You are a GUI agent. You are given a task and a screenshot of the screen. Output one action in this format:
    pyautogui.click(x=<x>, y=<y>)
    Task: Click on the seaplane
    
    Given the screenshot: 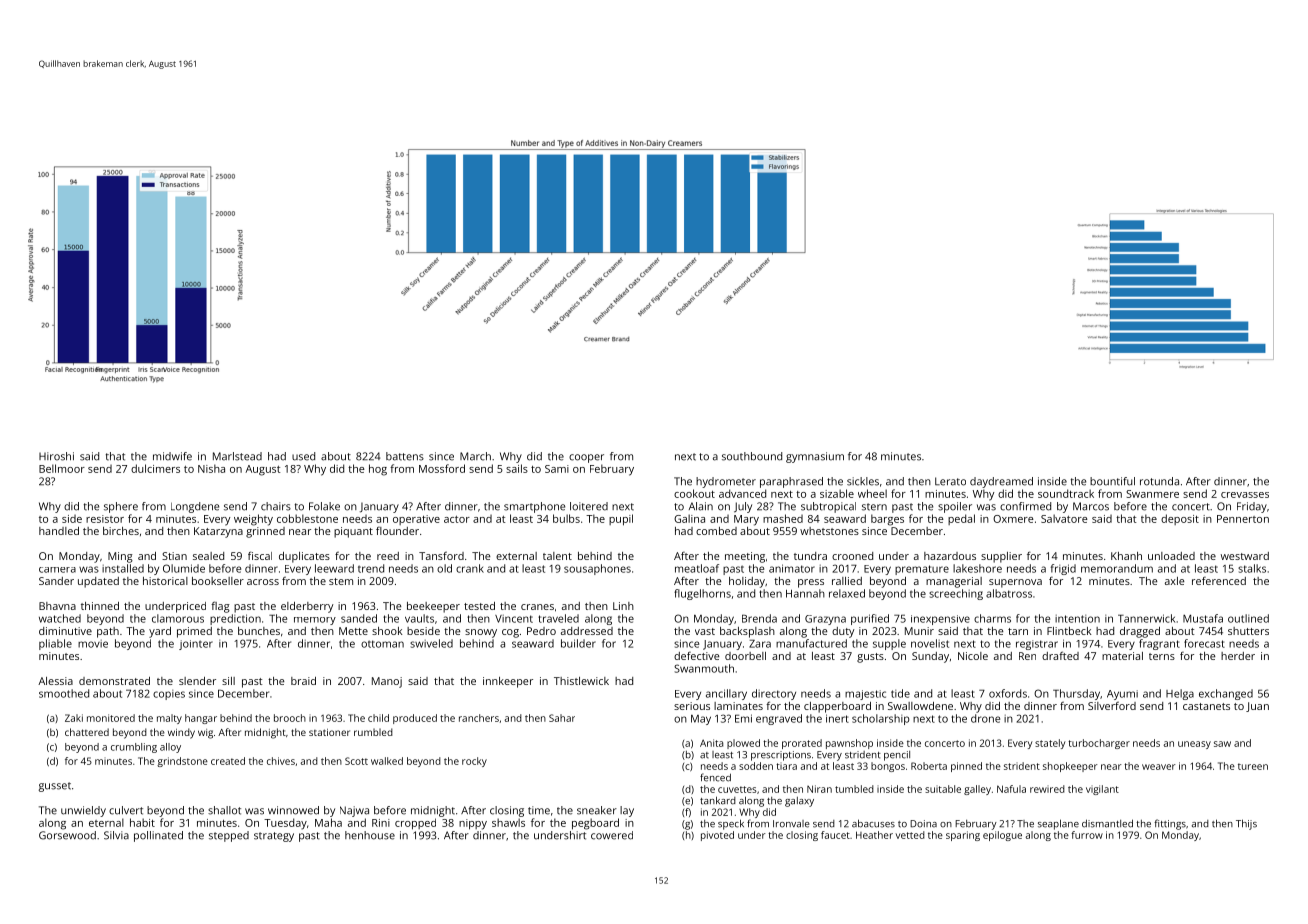 What is the action you would take?
    pyautogui.click(x=1058, y=824)
